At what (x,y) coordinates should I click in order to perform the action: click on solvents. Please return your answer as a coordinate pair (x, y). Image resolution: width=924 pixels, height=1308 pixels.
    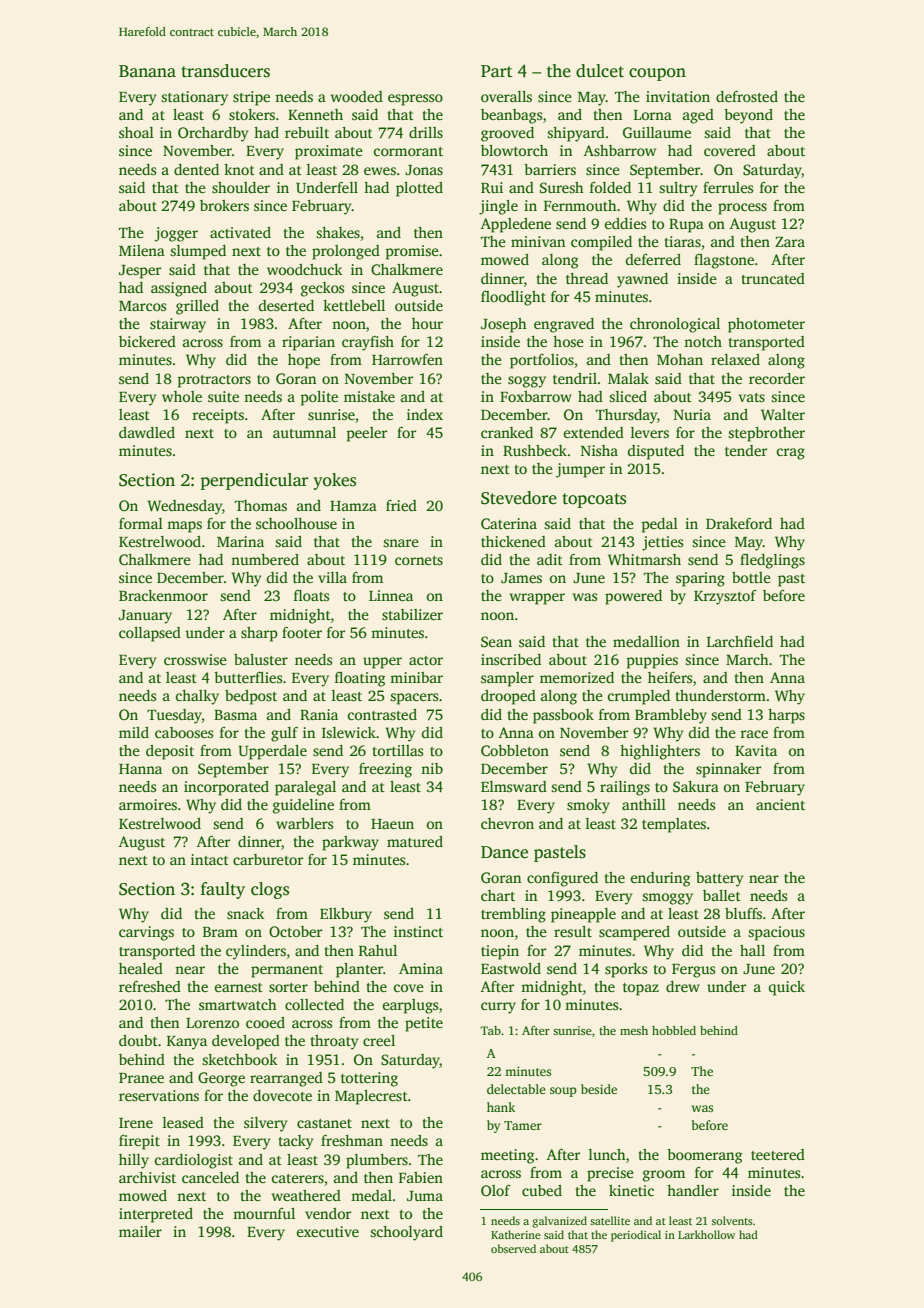
    Looking at the image, I should click on (732, 1220).
